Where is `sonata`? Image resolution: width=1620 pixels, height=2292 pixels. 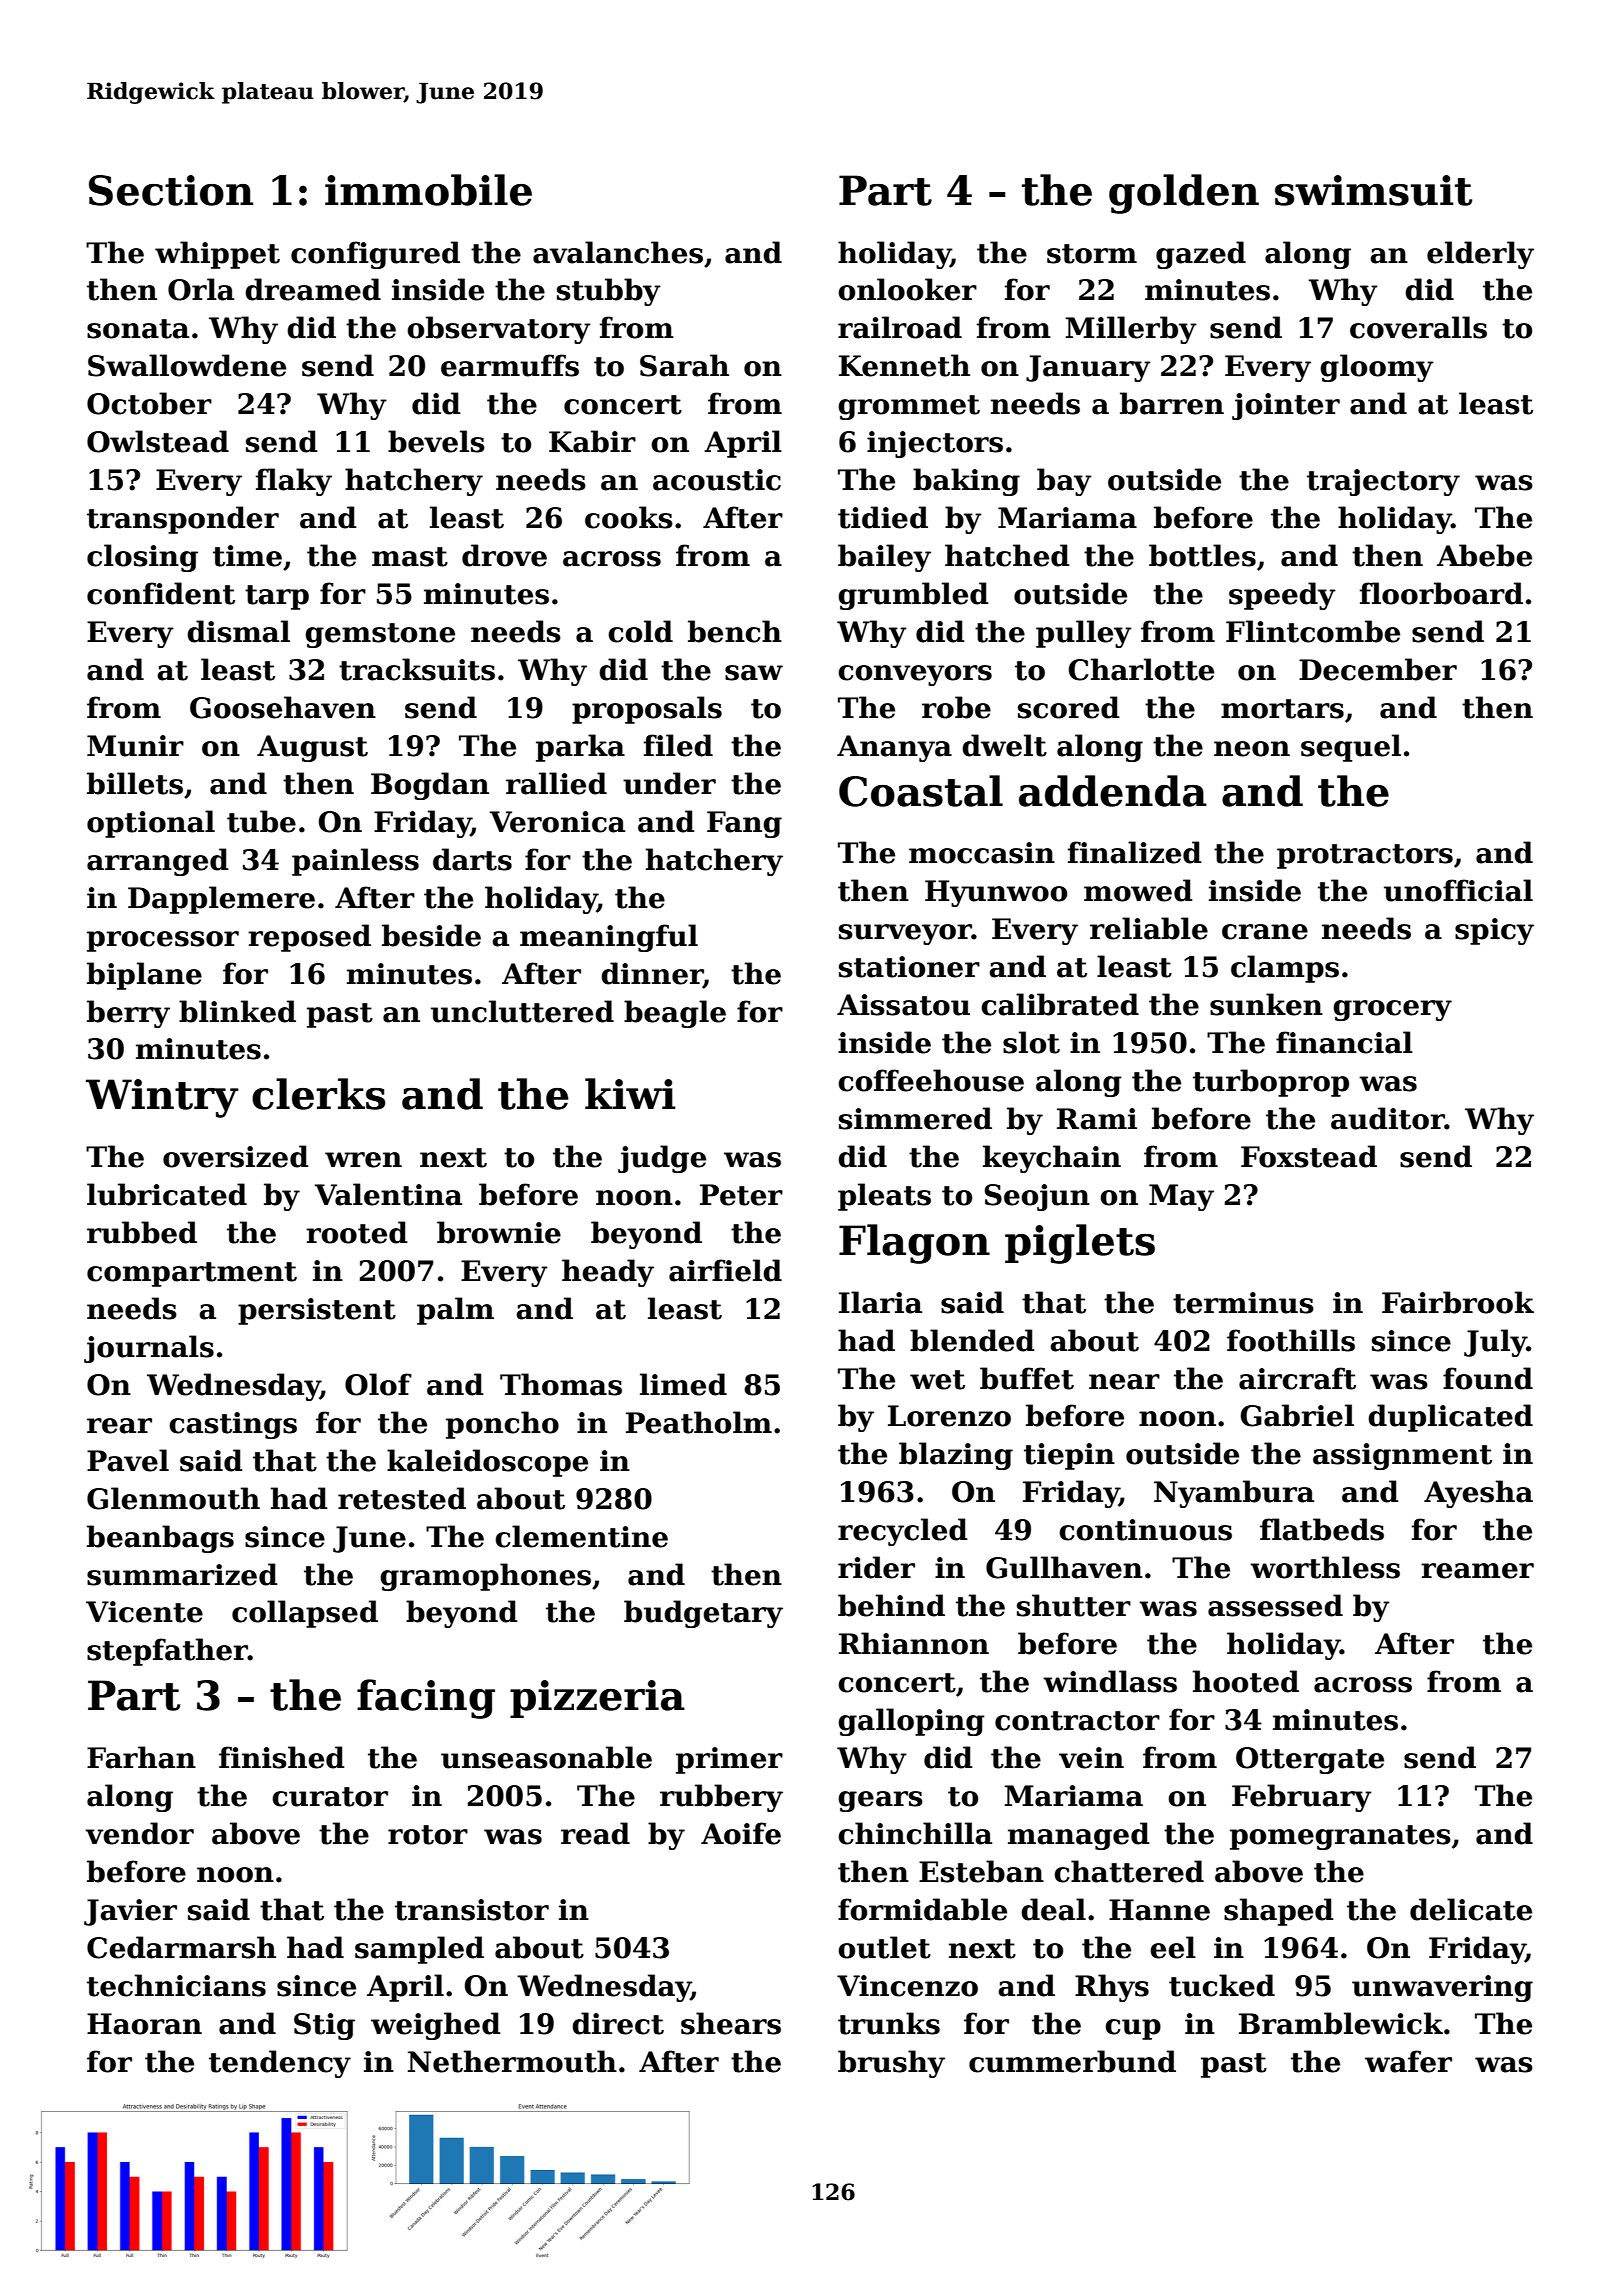
sonata is located at coordinates (138, 329).
